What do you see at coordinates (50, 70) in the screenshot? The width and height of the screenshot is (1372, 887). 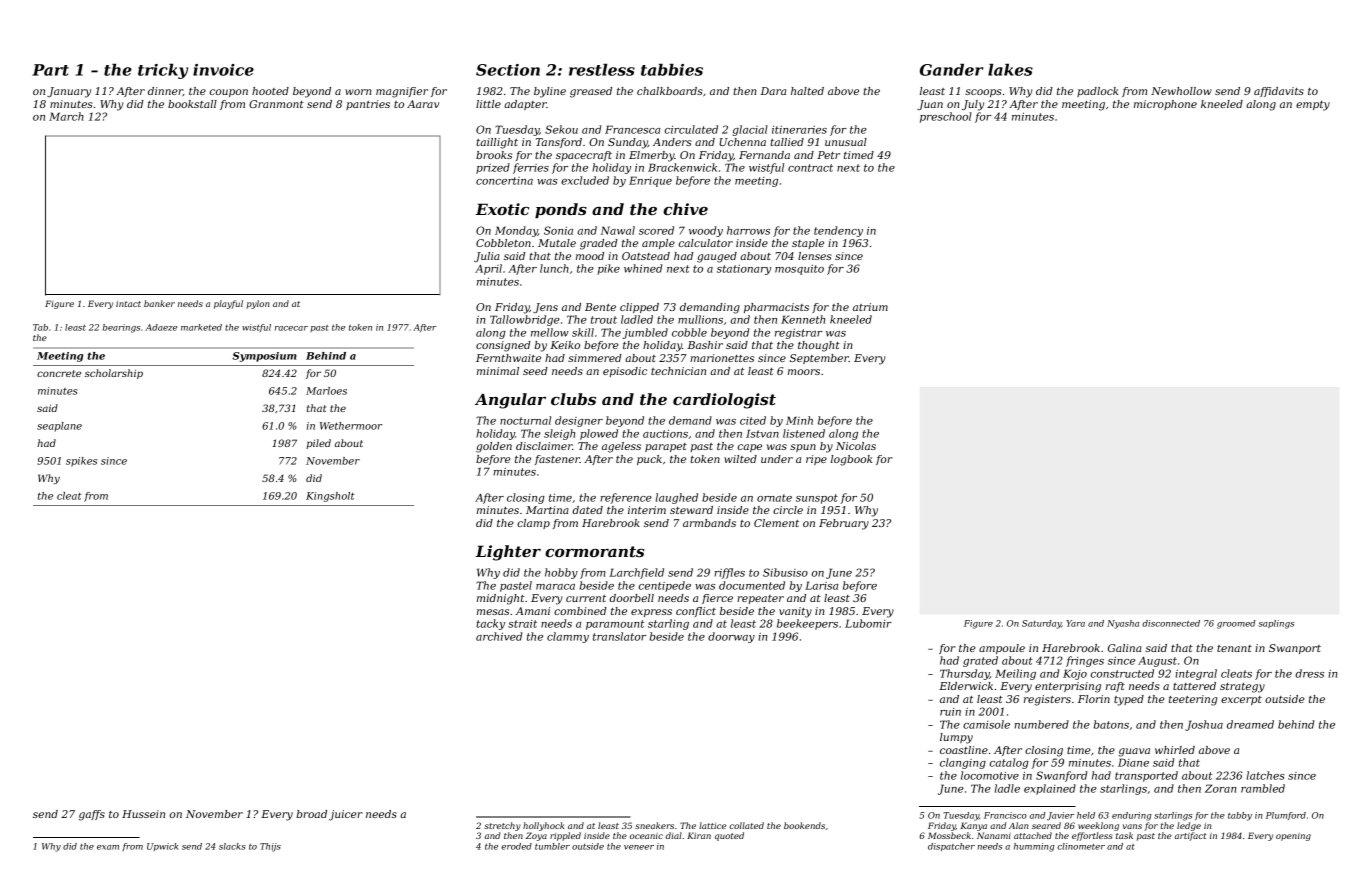 I see `Part` at bounding box center [50, 70].
